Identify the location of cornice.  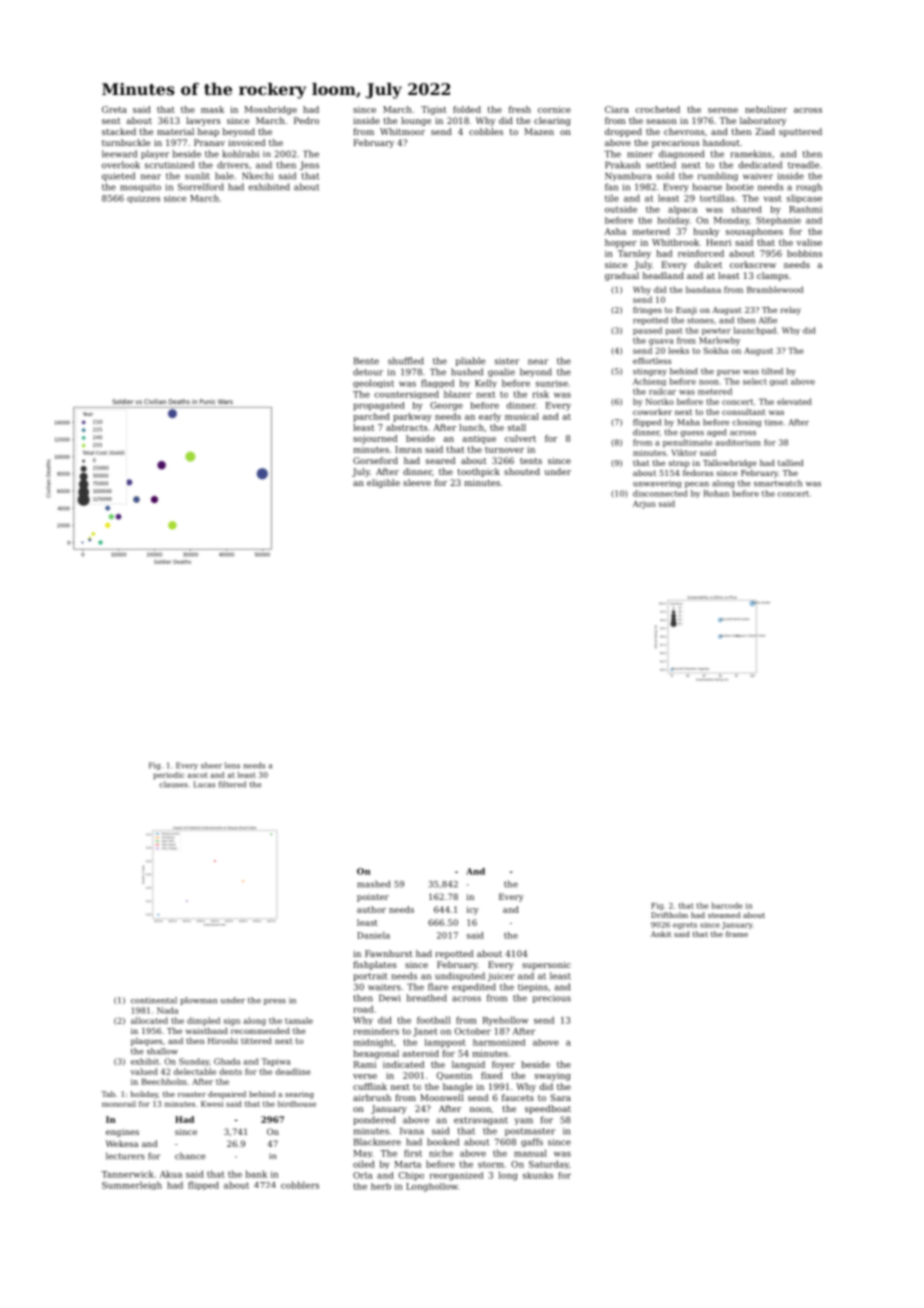
(554, 109).
